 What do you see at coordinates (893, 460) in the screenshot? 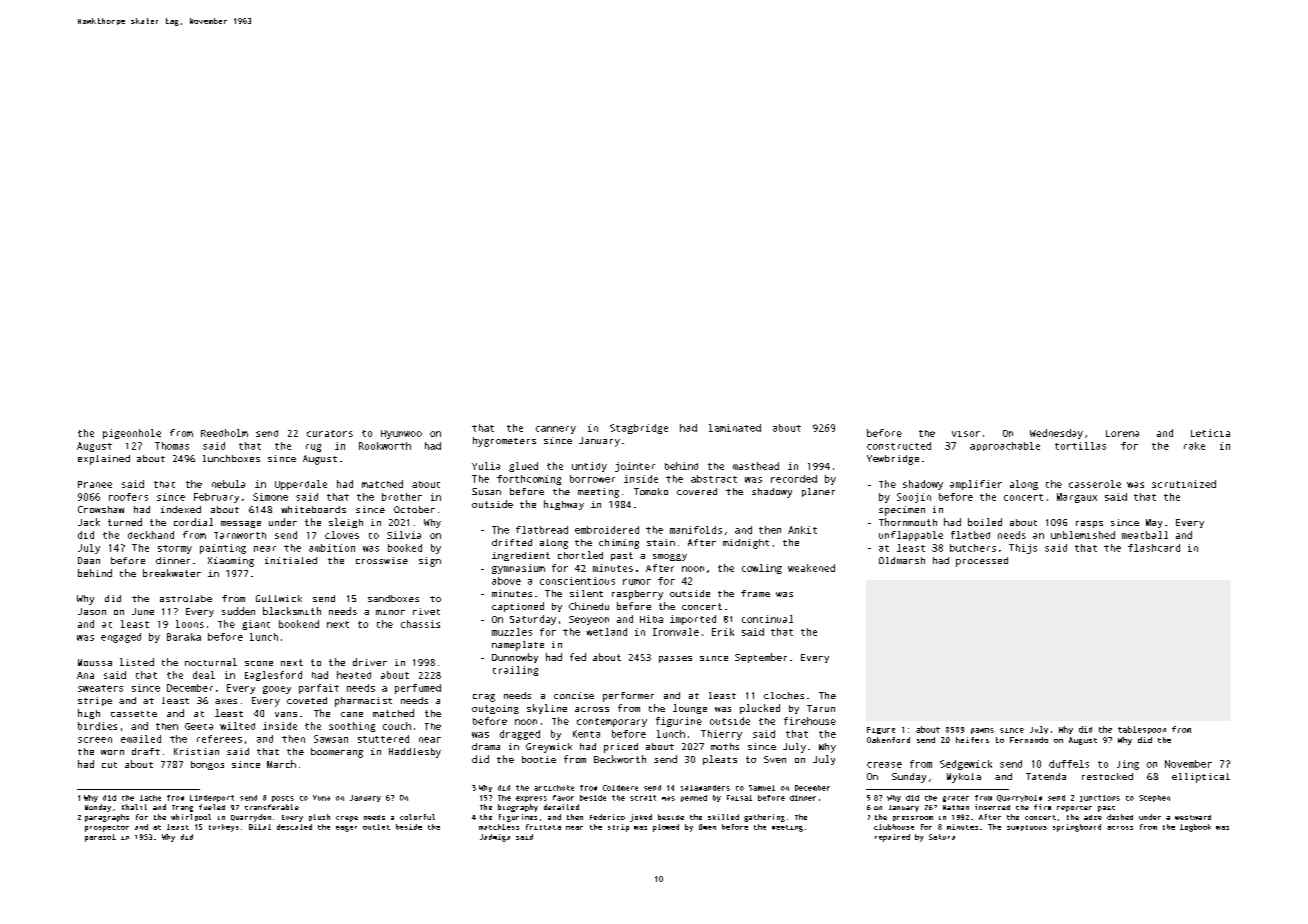
I see `Yewbridge` at bounding box center [893, 460].
